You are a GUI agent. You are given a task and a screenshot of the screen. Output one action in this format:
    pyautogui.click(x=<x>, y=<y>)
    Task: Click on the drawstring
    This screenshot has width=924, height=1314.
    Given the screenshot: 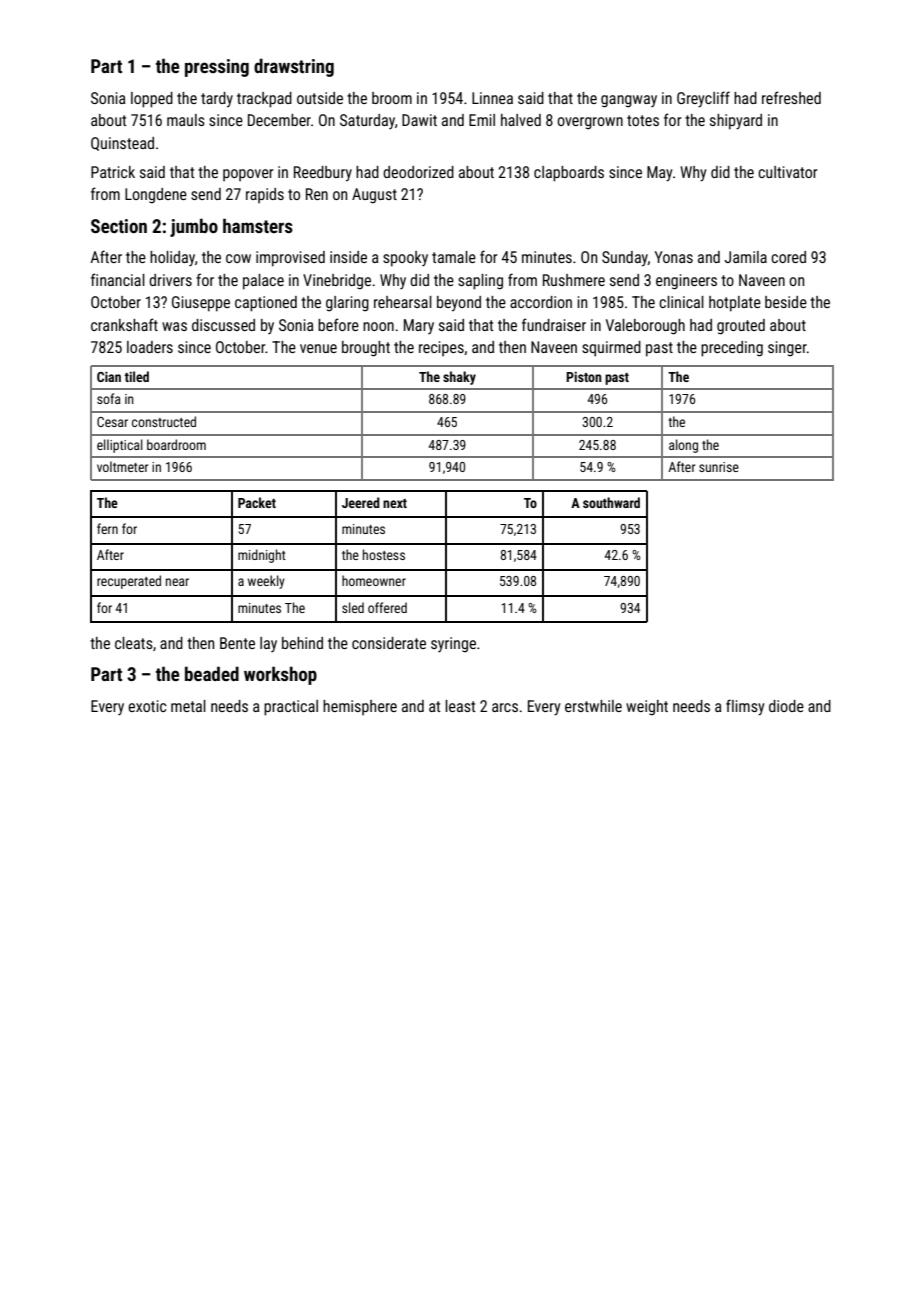 What is the action you would take?
    pyautogui.click(x=294, y=67)
